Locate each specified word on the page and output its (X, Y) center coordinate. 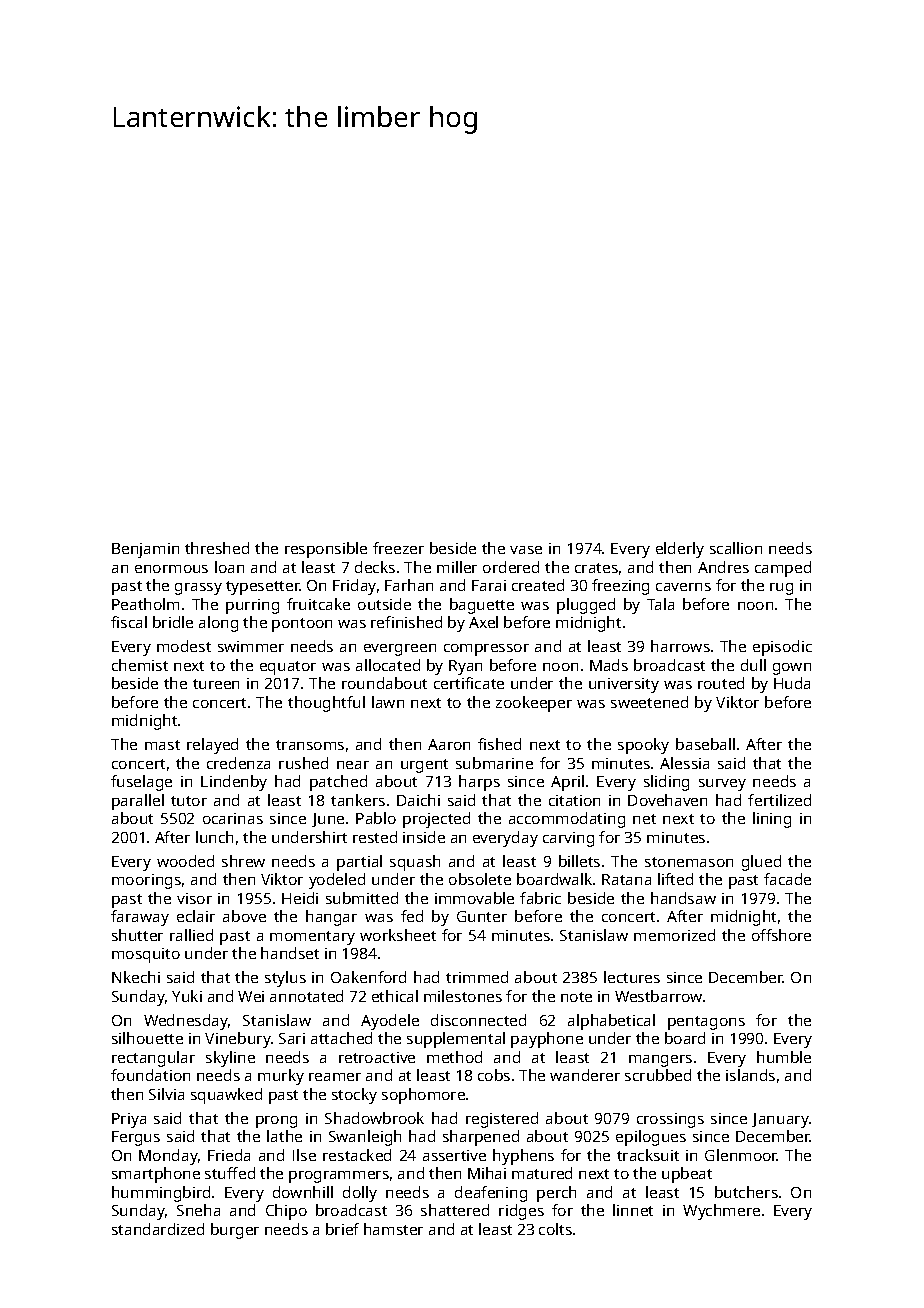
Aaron (449, 744)
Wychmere (721, 1212)
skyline (230, 1059)
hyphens (523, 1157)
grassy (198, 589)
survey (722, 785)
